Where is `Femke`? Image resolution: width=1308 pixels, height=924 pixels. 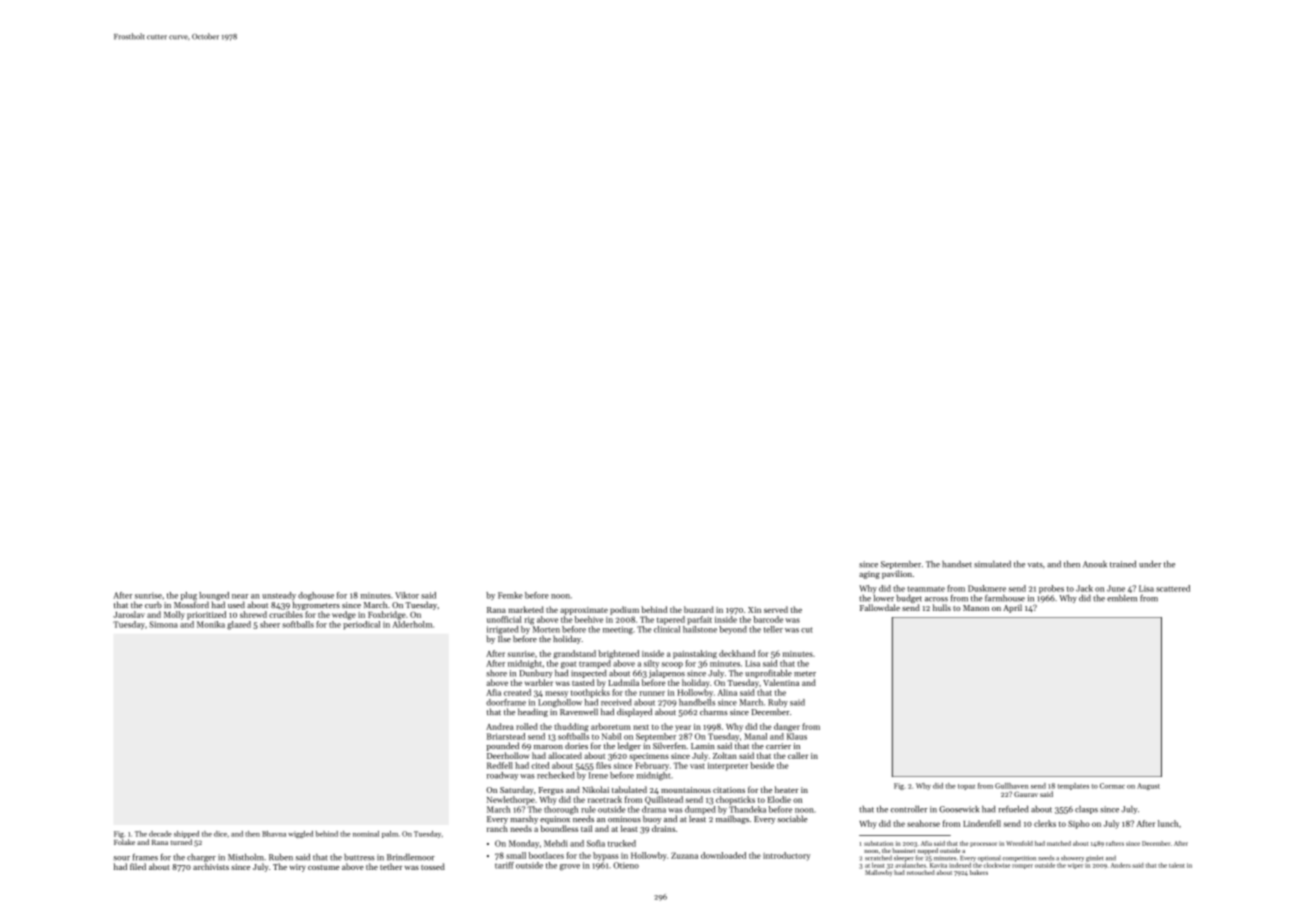
Femke is located at coordinates (510, 595).
